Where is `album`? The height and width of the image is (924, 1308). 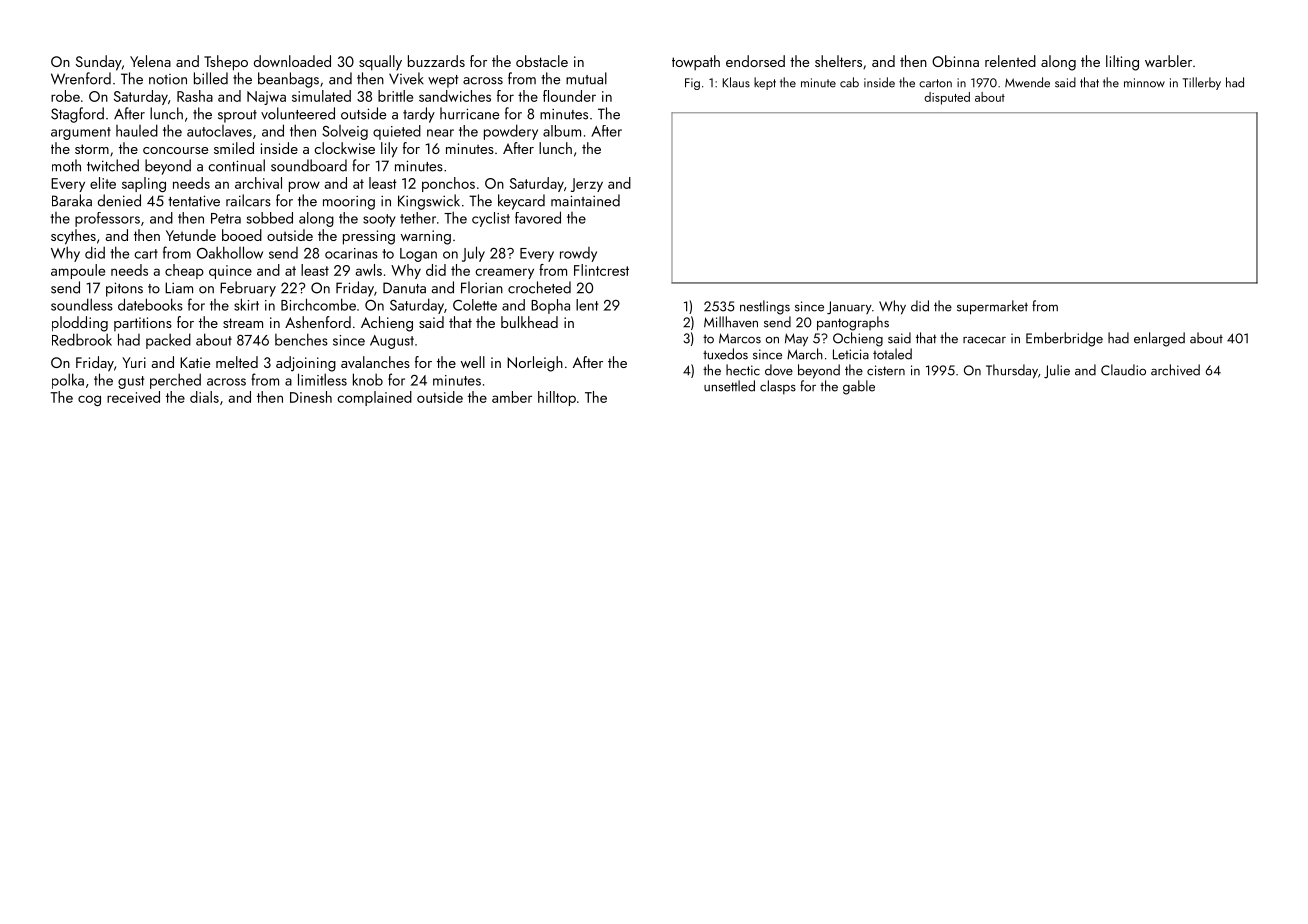 album is located at coordinates (562, 131).
